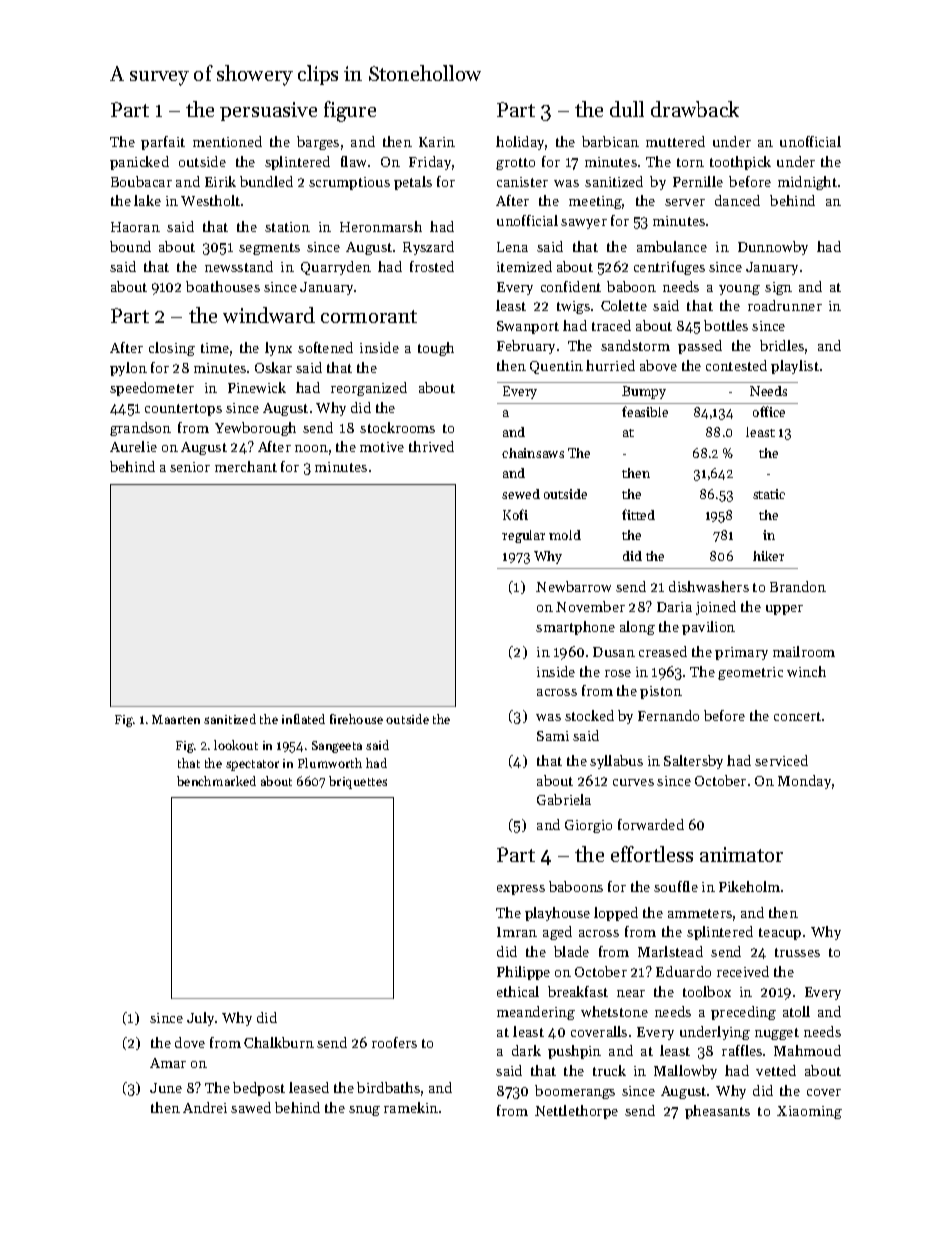 This document has width=952, height=1233. I want to click on drawback, so click(695, 109).
